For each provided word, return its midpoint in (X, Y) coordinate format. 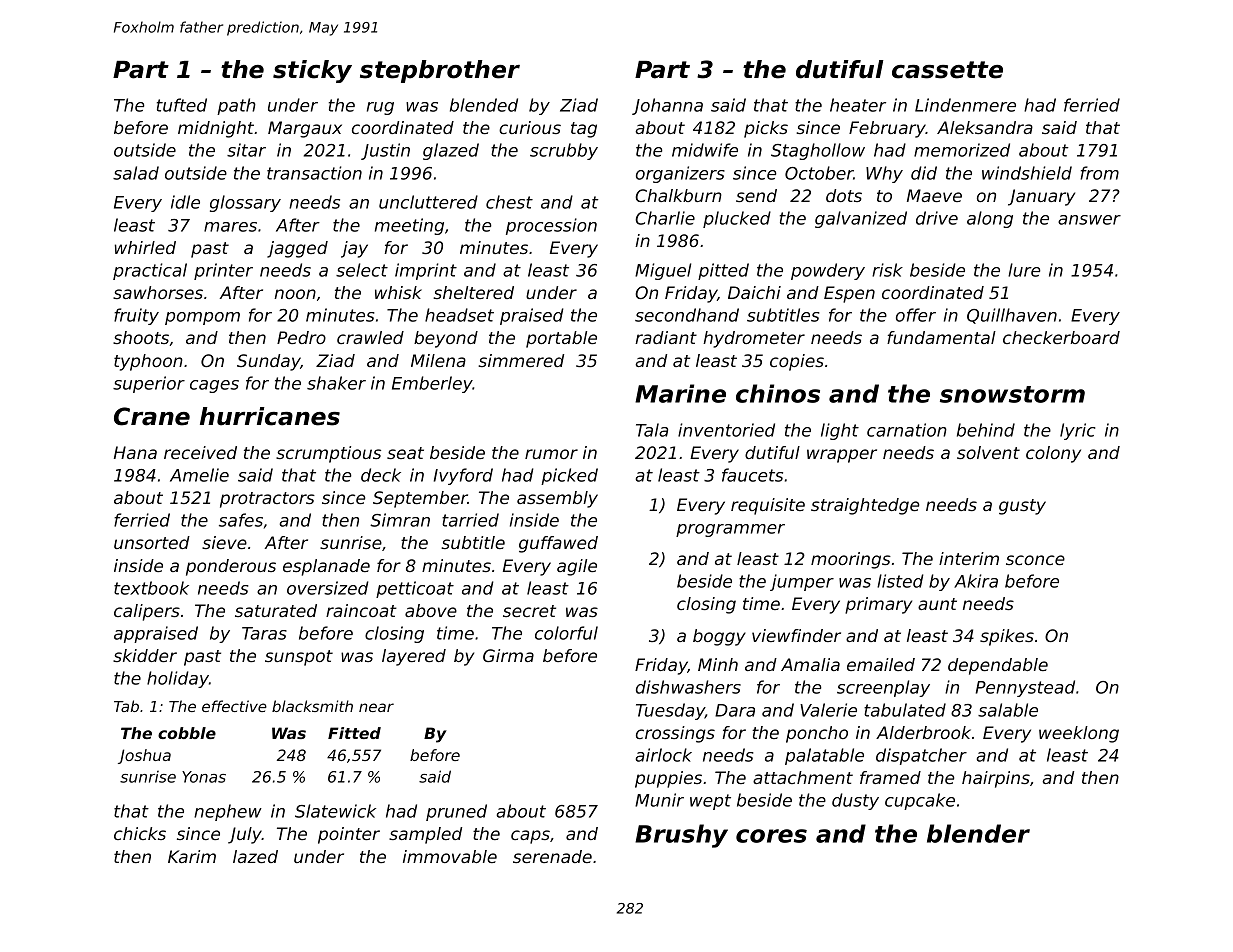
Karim (192, 856)
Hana (135, 452)
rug (380, 108)
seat (405, 453)
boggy (719, 637)
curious (530, 127)
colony (1053, 454)
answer (1089, 220)
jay (354, 249)
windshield (1027, 173)
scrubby (564, 151)
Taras (264, 633)
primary (878, 605)
